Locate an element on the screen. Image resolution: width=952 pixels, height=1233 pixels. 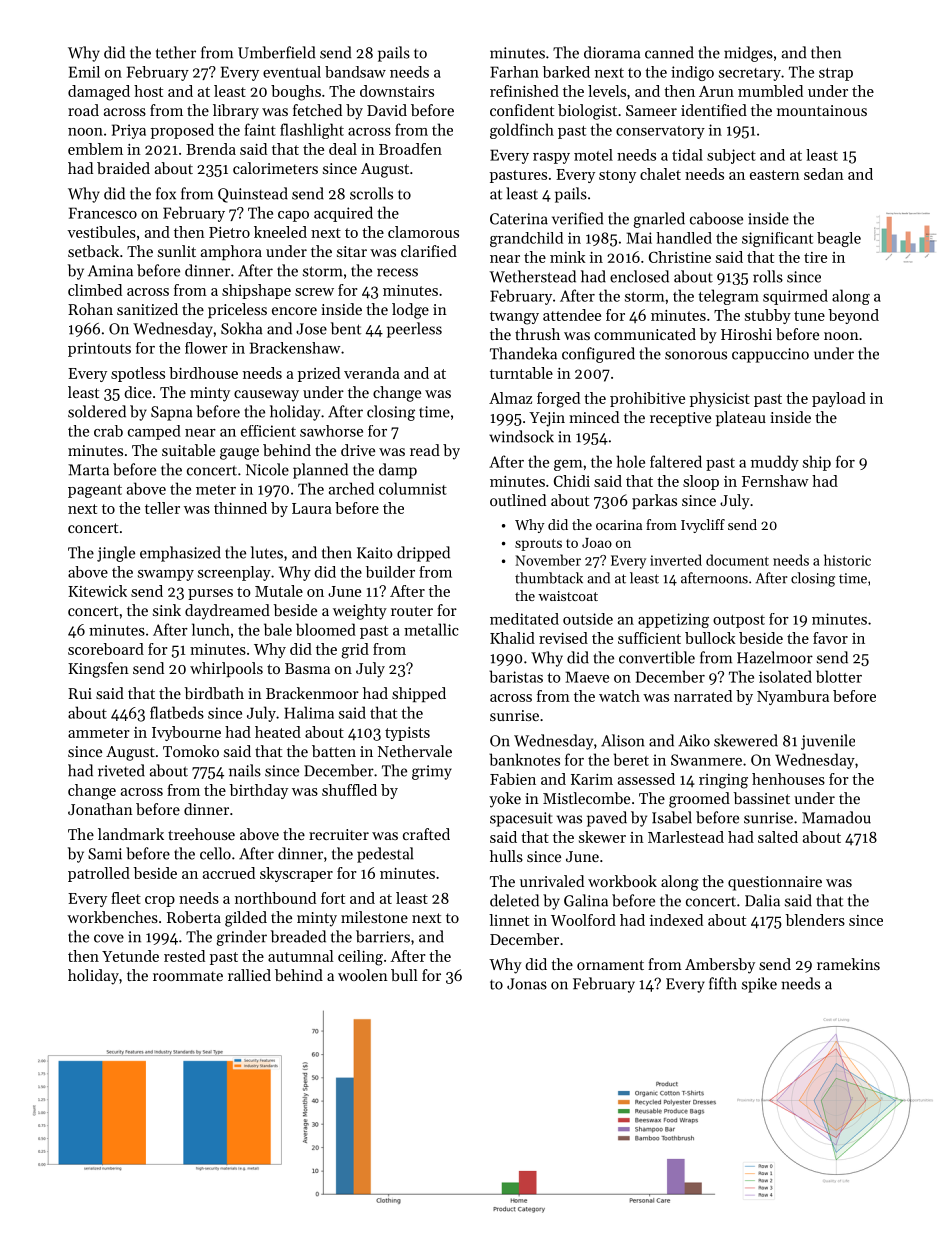
bent is located at coordinates (346, 328).
